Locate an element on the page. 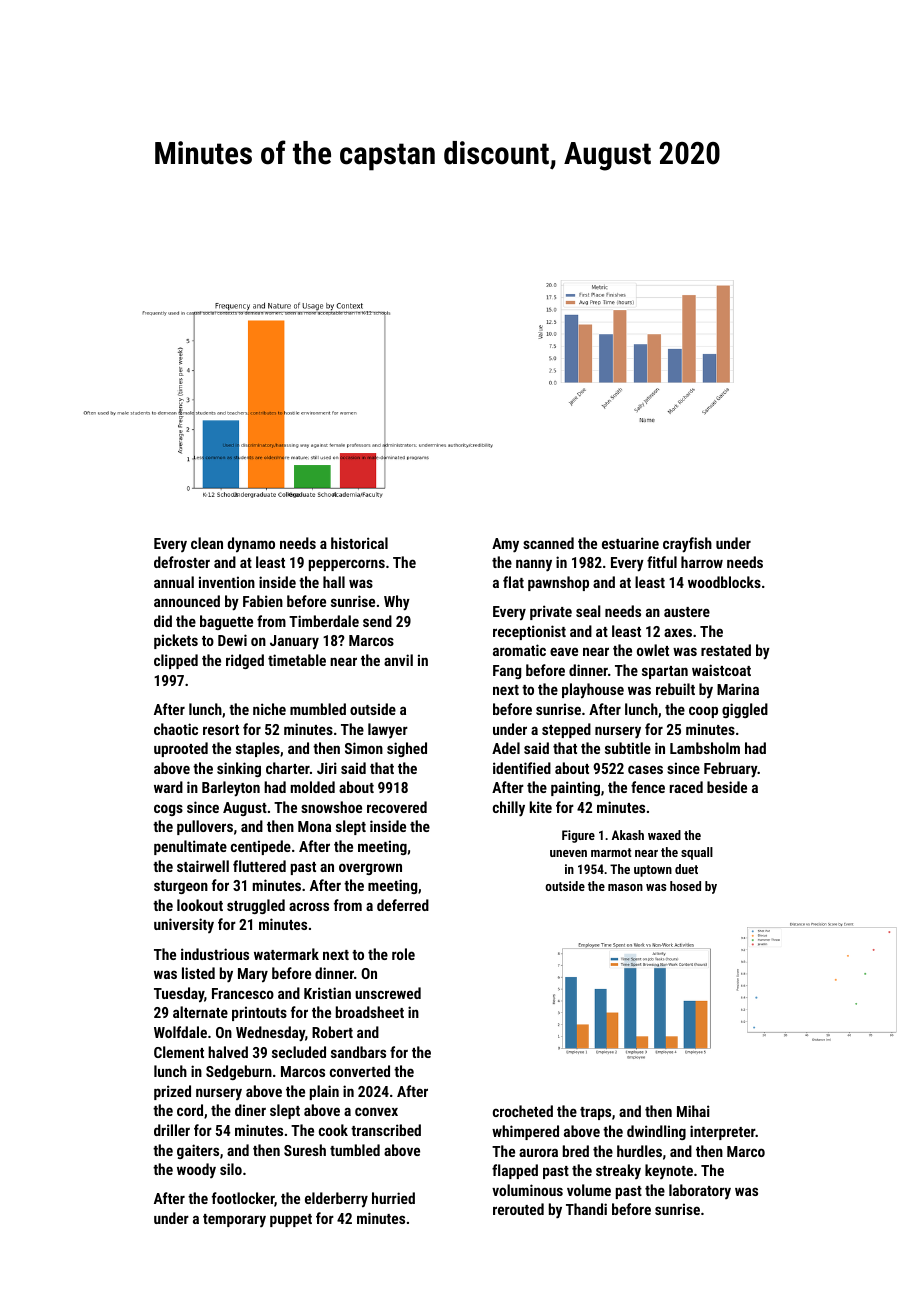 The width and height of the document is (924, 1311). giggled is located at coordinates (745, 710).
